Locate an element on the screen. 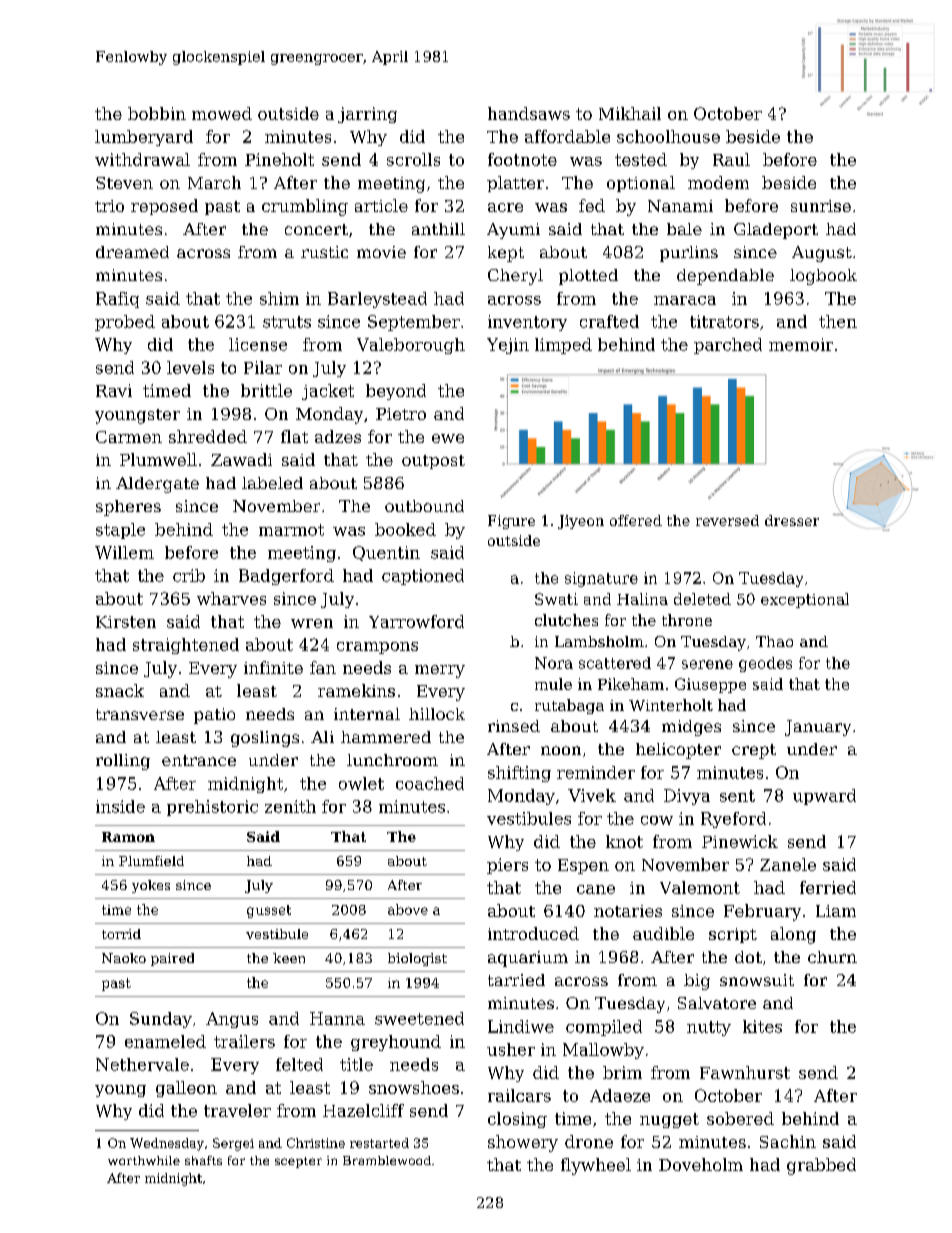  Hazelcliff is located at coordinates (363, 1110).
